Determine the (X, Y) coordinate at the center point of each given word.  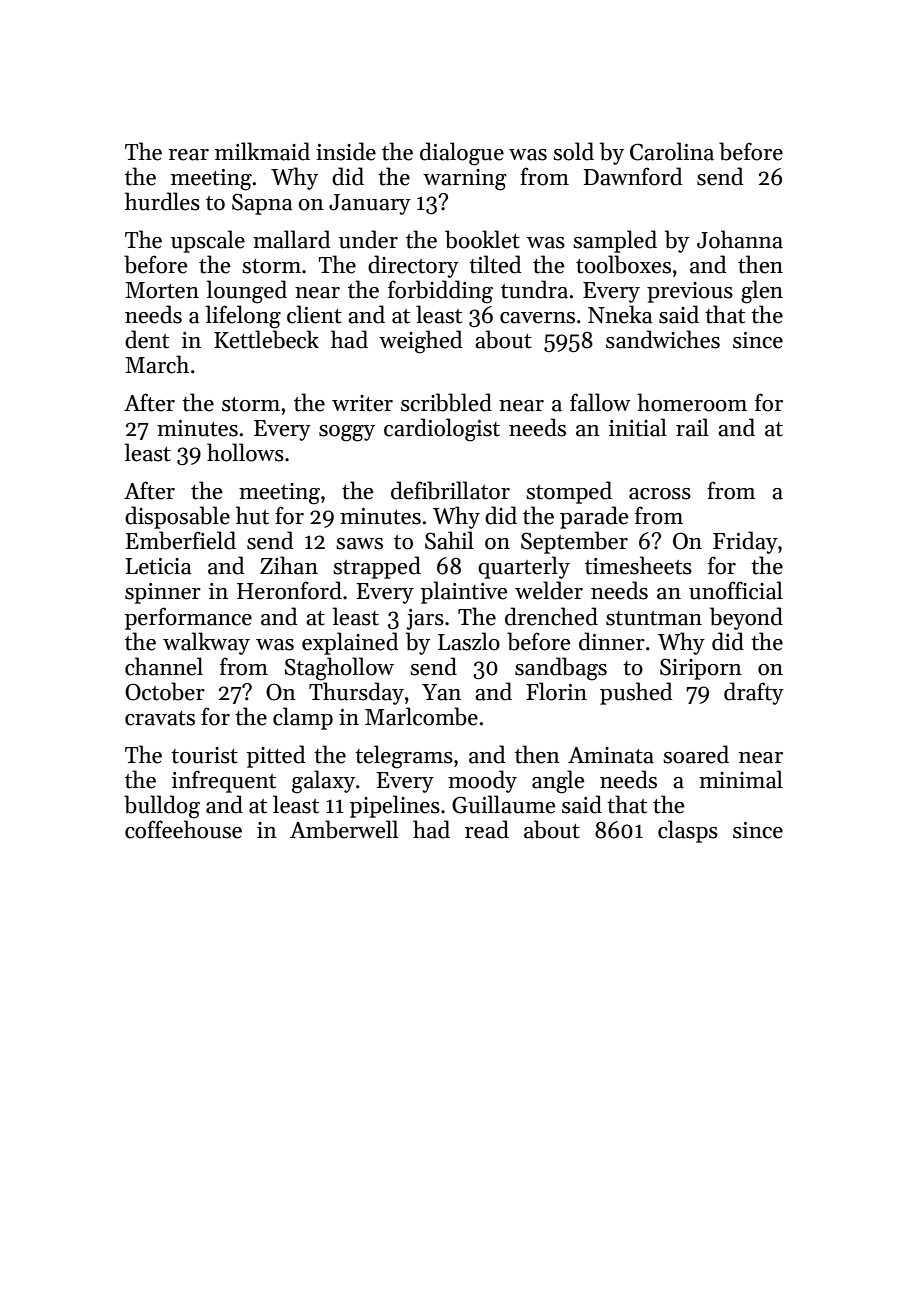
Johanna (740, 239)
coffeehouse (183, 829)
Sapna (262, 204)
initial (638, 427)
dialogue (462, 154)
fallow (600, 402)
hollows (245, 452)
